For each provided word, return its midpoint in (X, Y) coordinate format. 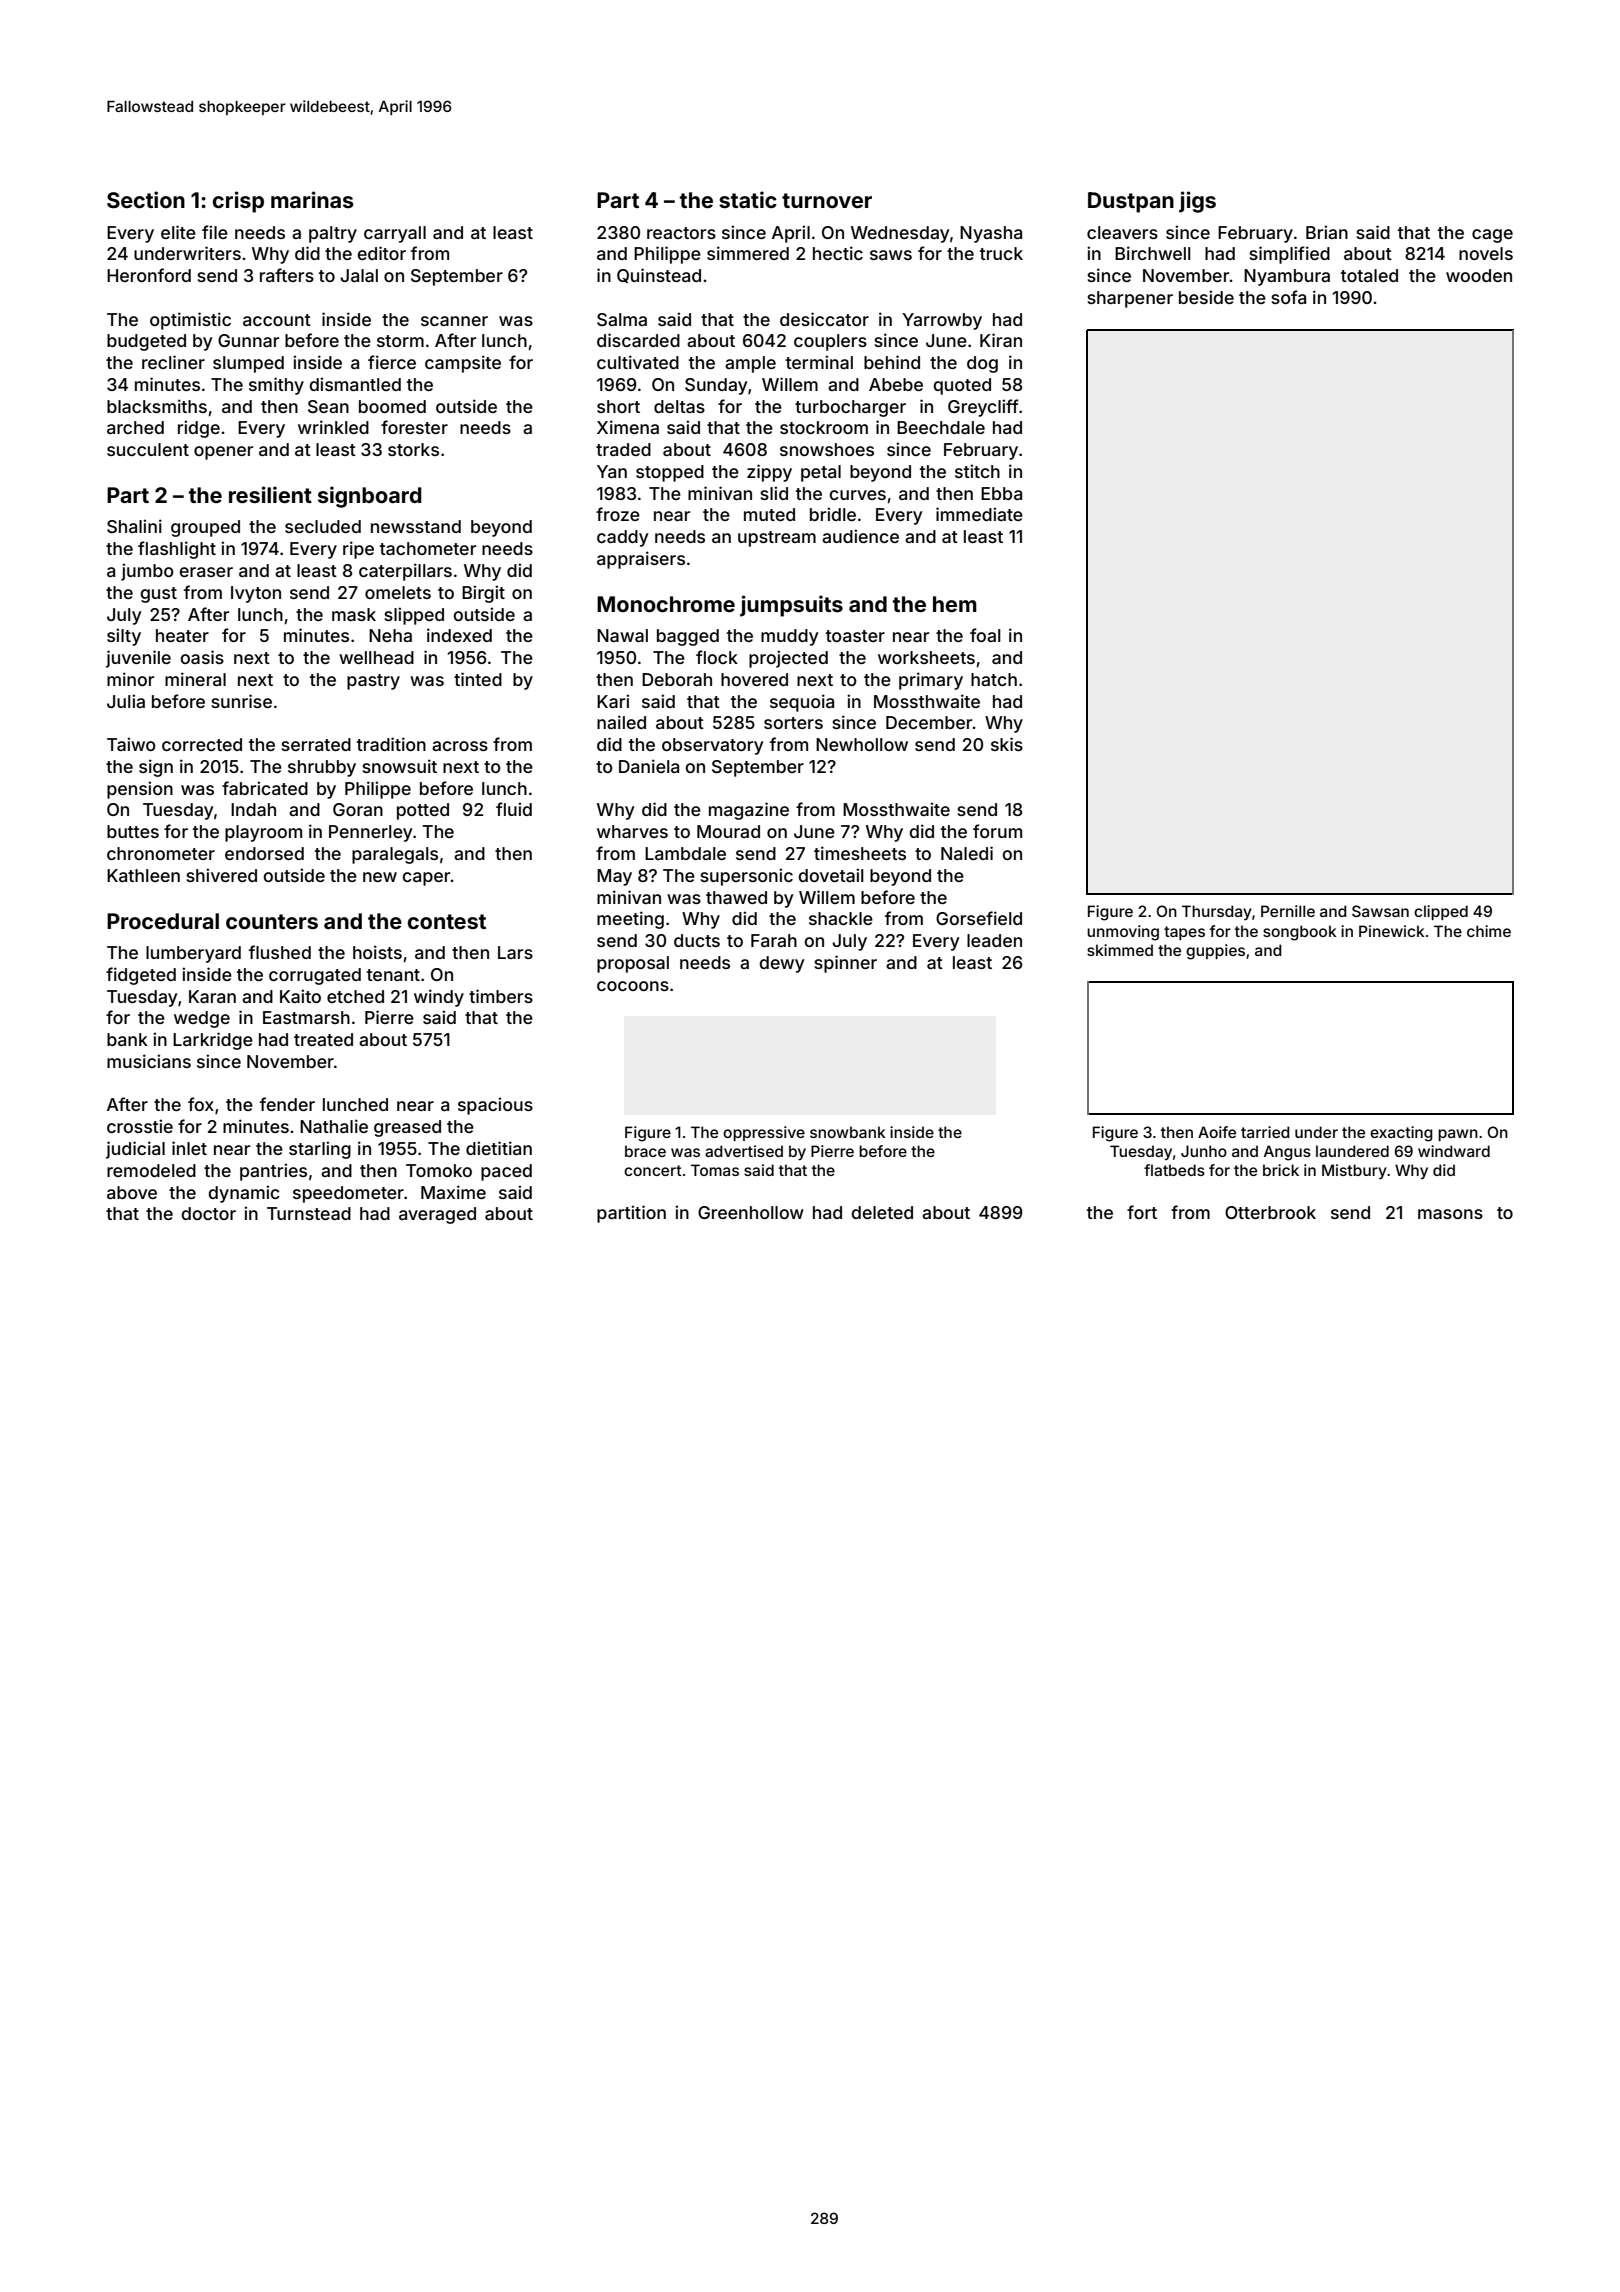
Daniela (649, 766)
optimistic (190, 321)
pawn (1458, 1135)
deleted (882, 1212)
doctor (209, 1213)
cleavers (1122, 232)
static (748, 199)
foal (985, 635)
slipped (414, 616)
